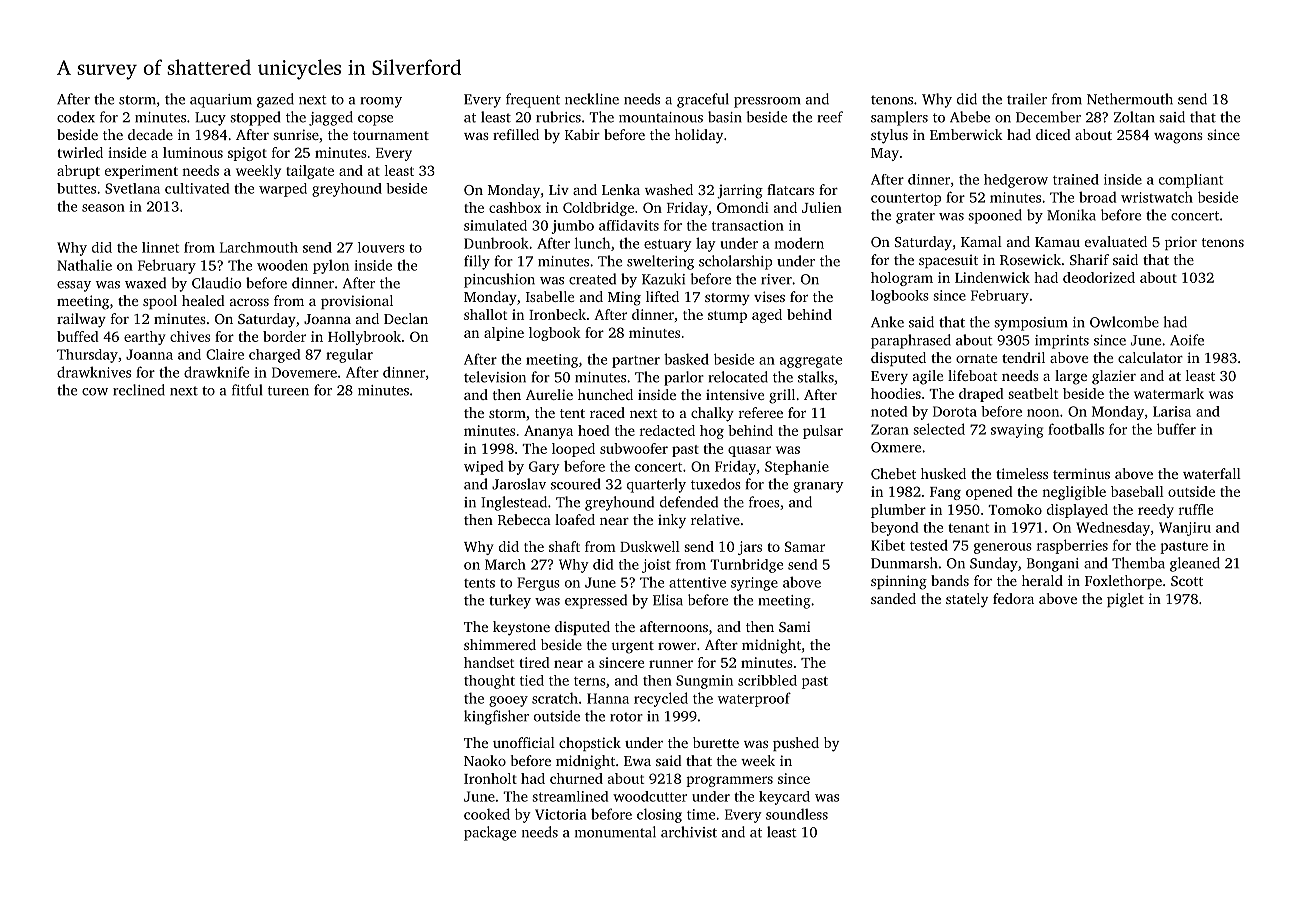 The width and height of the image is (1308, 924). What do you see at coordinates (592, 99) in the image?
I see `neckline` at bounding box center [592, 99].
